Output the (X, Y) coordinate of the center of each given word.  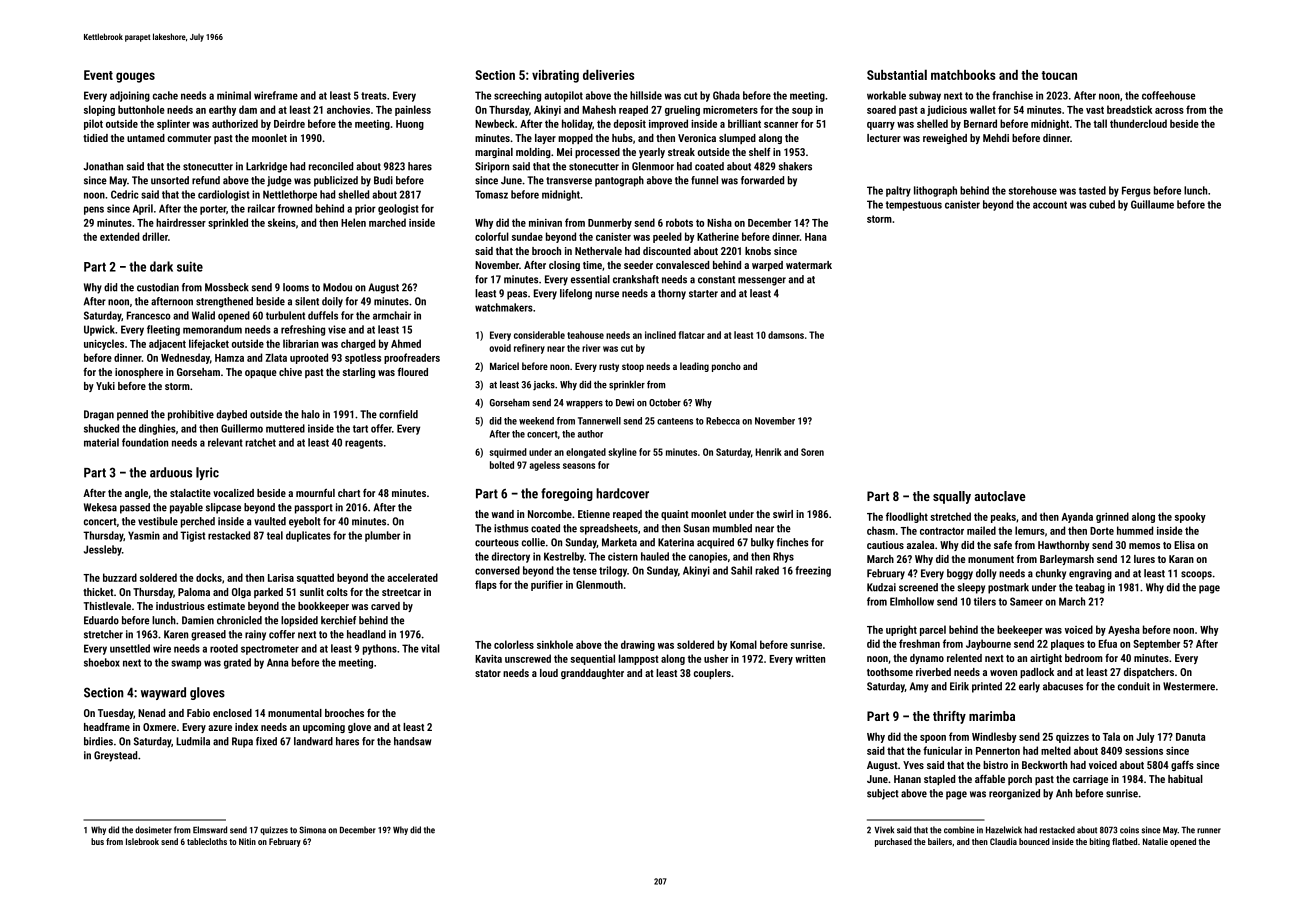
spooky (1190, 517)
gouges (135, 77)
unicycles (104, 344)
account (1050, 205)
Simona (312, 830)
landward (313, 741)
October (665, 403)
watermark (809, 265)
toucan (1059, 75)
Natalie (1155, 841)
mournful (315, 493)
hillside (646, 95)
